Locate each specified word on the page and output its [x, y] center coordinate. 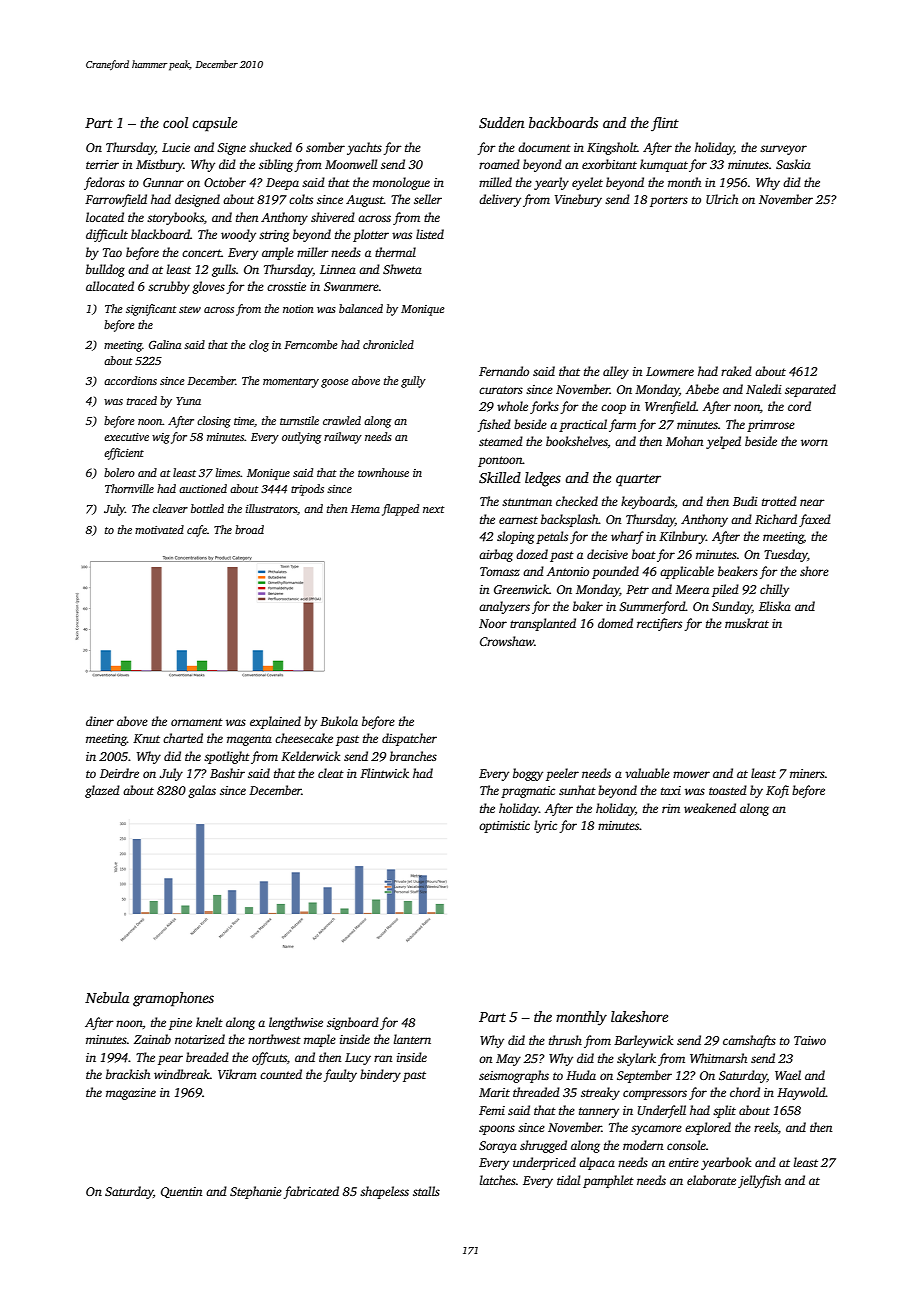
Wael [788, 1075]
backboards [563, 122]
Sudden [502, 122]
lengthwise [296, 1023]
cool [175, 122]
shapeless [384, 1192]
